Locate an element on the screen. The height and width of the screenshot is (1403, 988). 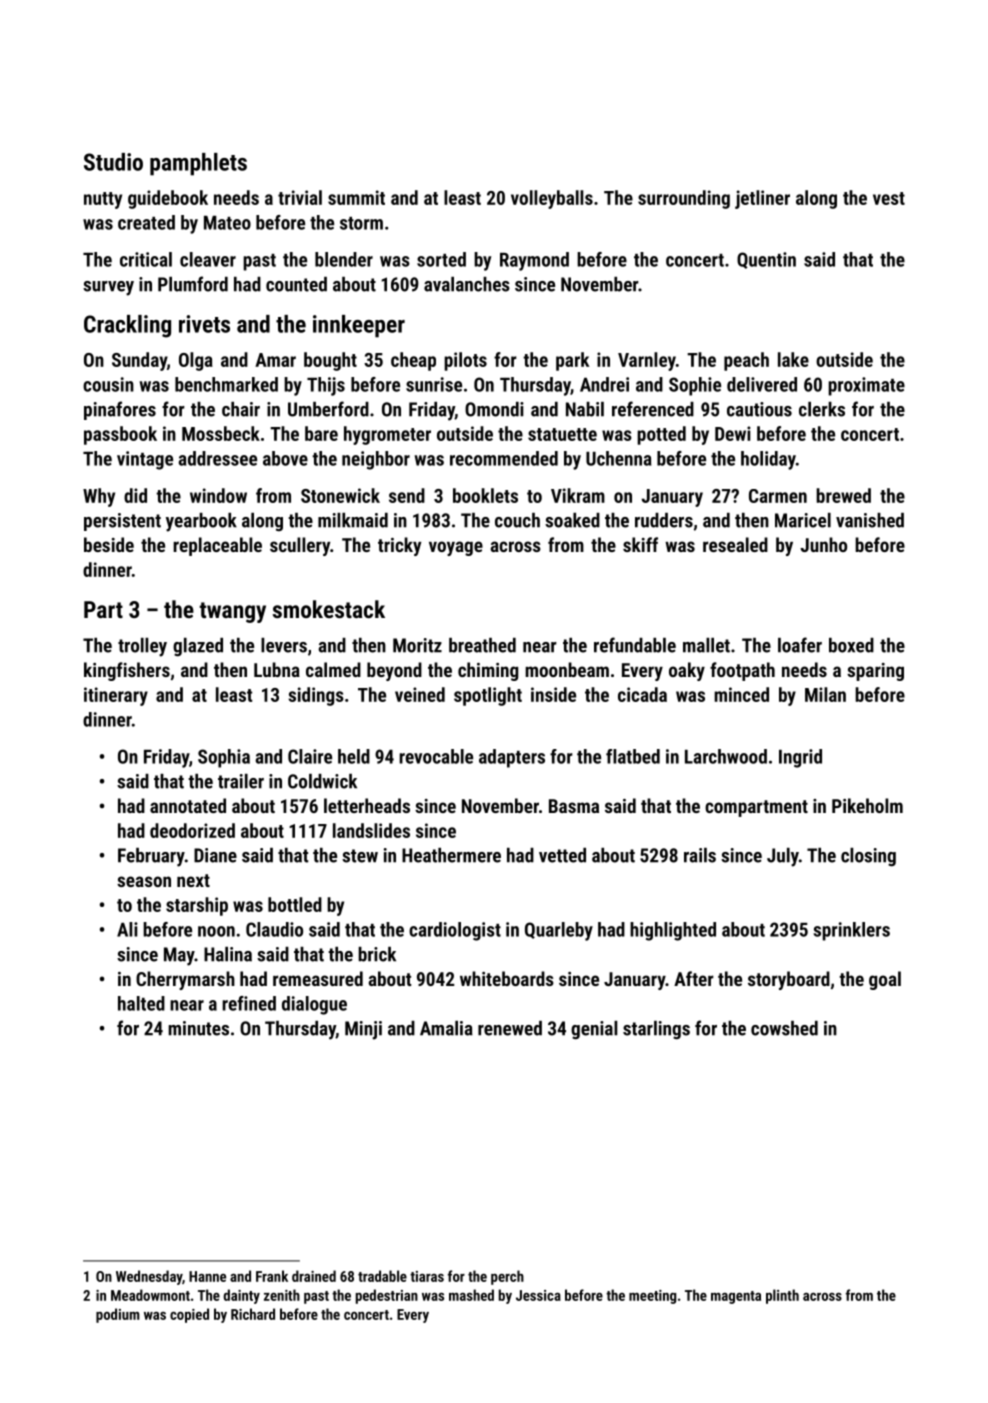
vintage is located at coordinates (145, 460).
